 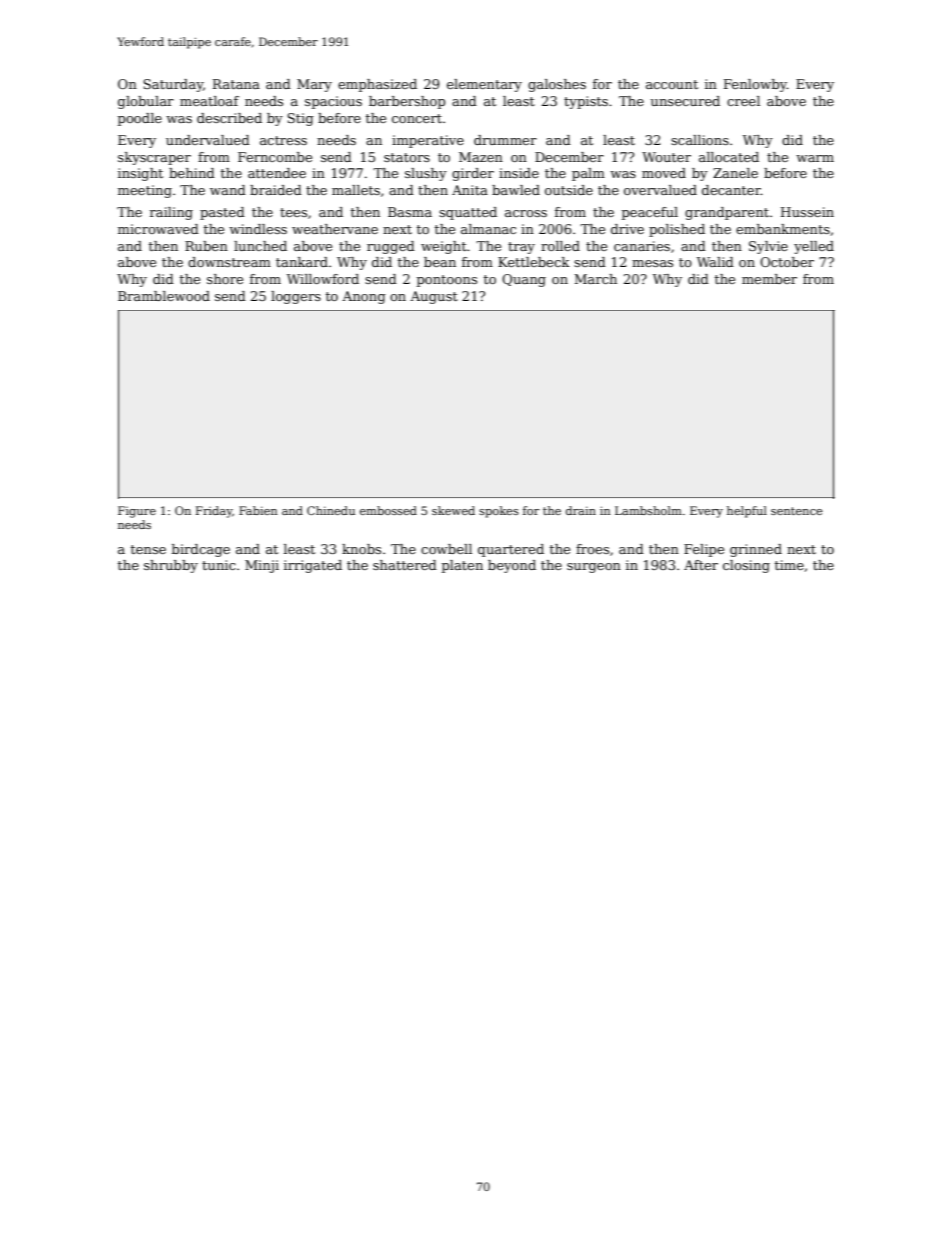 What do you see at coordinates (588, 174) in the image?
I see `palm` at bounding box center [588, 174].
